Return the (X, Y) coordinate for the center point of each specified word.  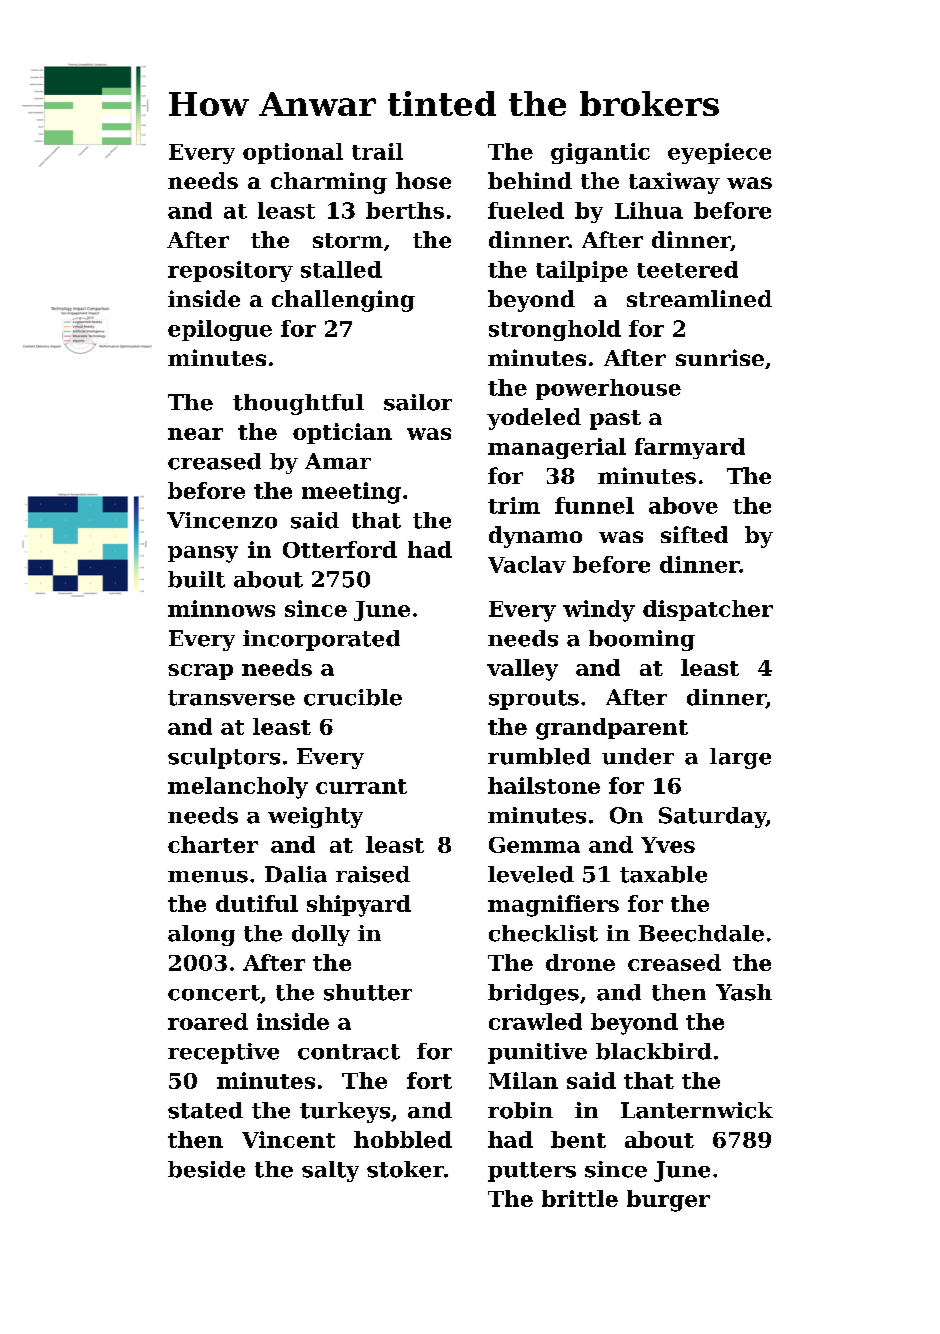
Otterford (340, 549)
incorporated (321, 640)
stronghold (555, 330)
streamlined (699, 298)
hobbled (403, 1139)
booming (642, 640)
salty (330, 1171)
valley (522, 670)
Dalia (296, 874)
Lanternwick (697, 1110)
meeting (351, 493)
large (740, 758)
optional (293, 153)
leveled (531, 874)
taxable (663, 874)
